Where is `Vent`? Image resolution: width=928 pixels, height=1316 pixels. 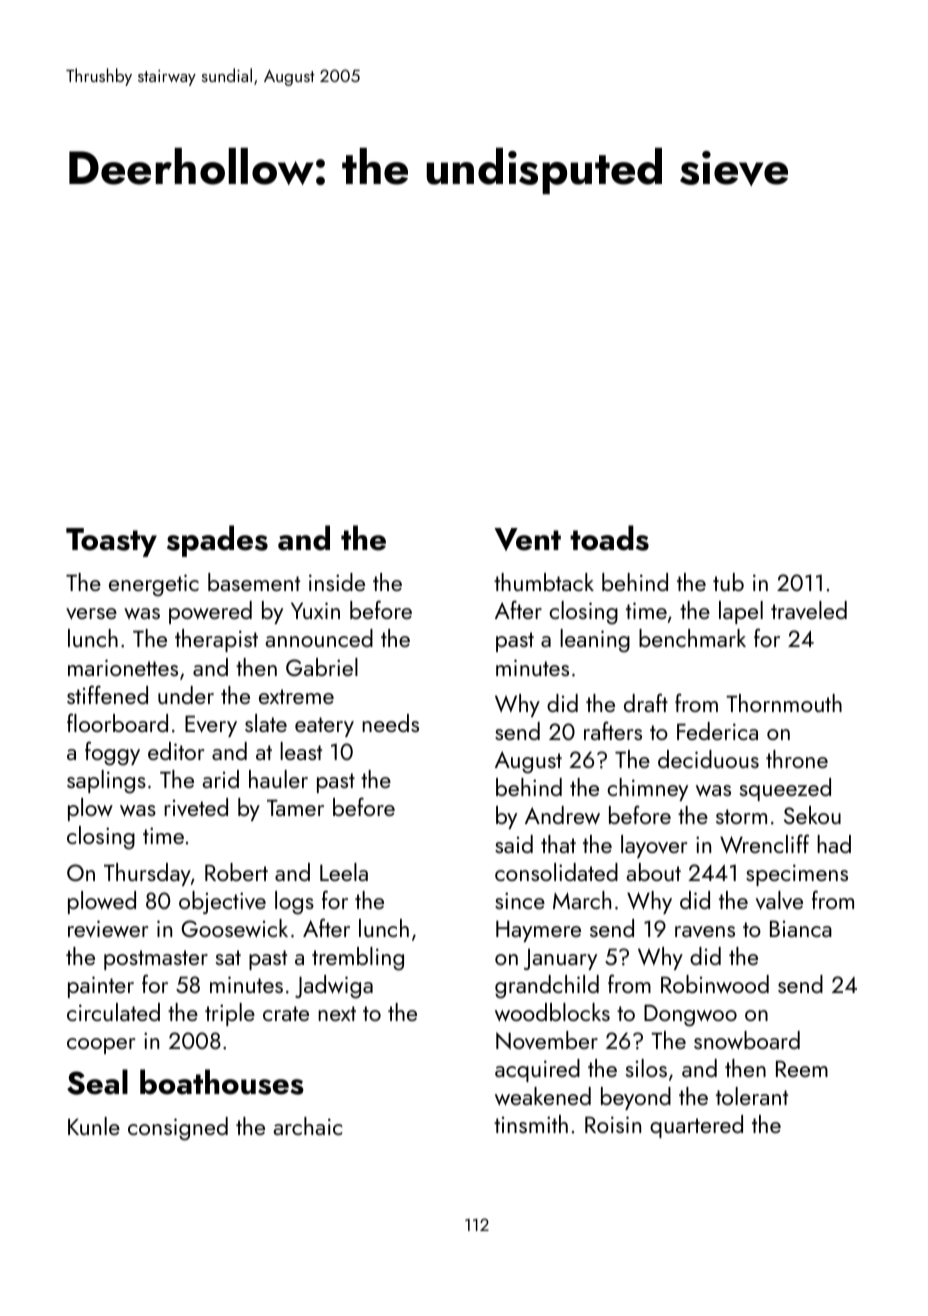 Vent is located at coordinates (527, 539).
